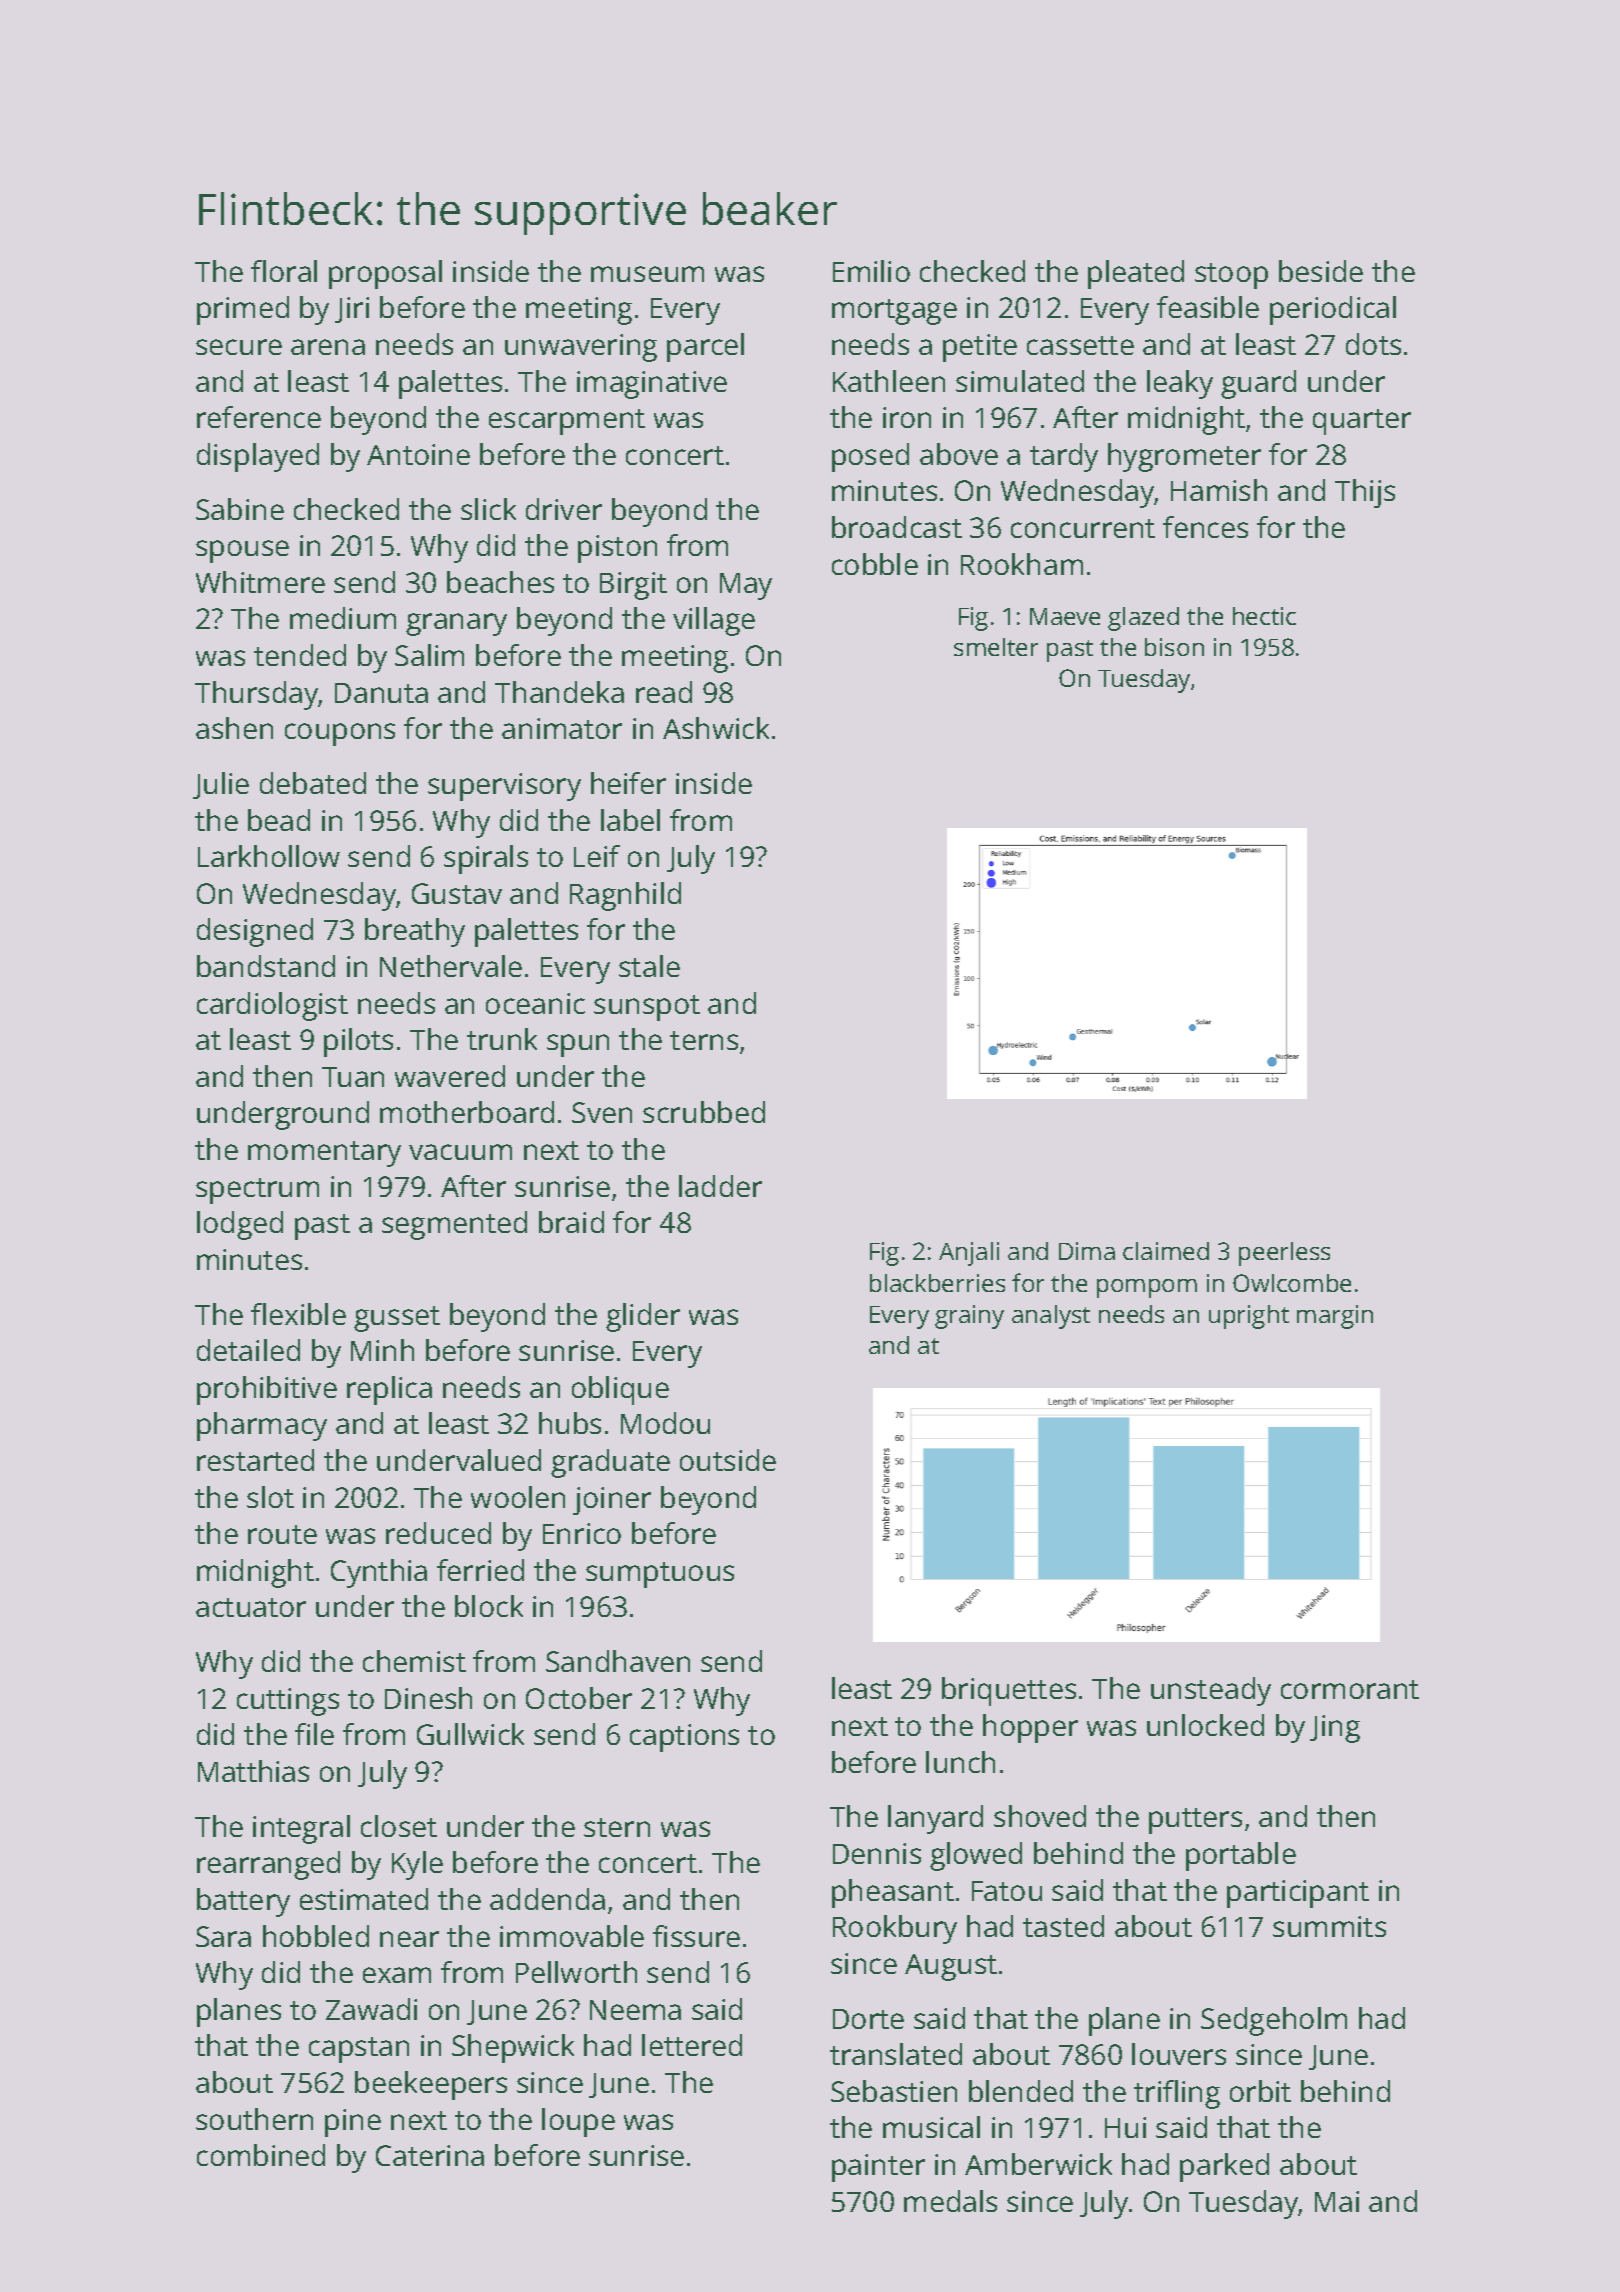 Image resolution: width=1620 pixels, height=2292 pixels. What do you see at coordinates (254, 2119) in the document?
I see `southern` at bounding box center [254, 2119].
